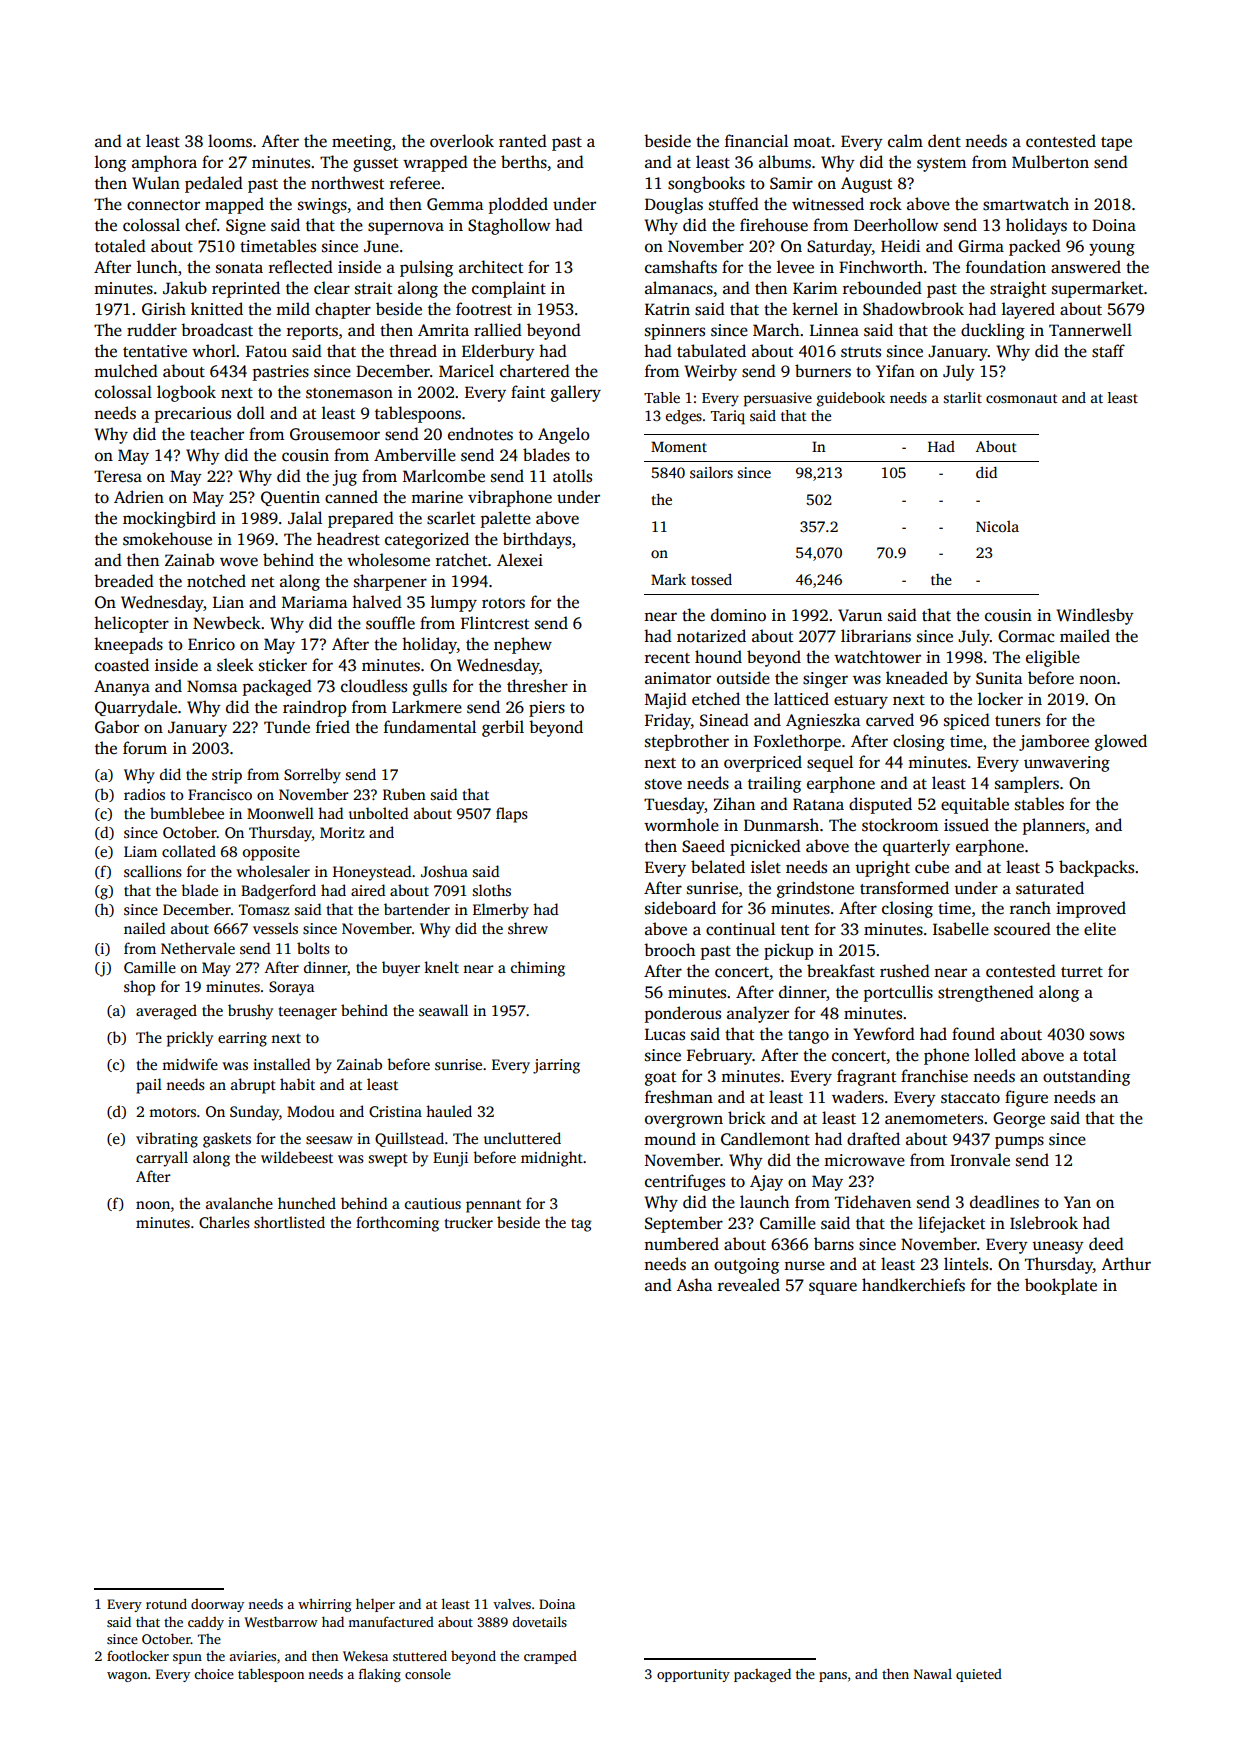  I want to click on endnotes, so click(480, 434).
